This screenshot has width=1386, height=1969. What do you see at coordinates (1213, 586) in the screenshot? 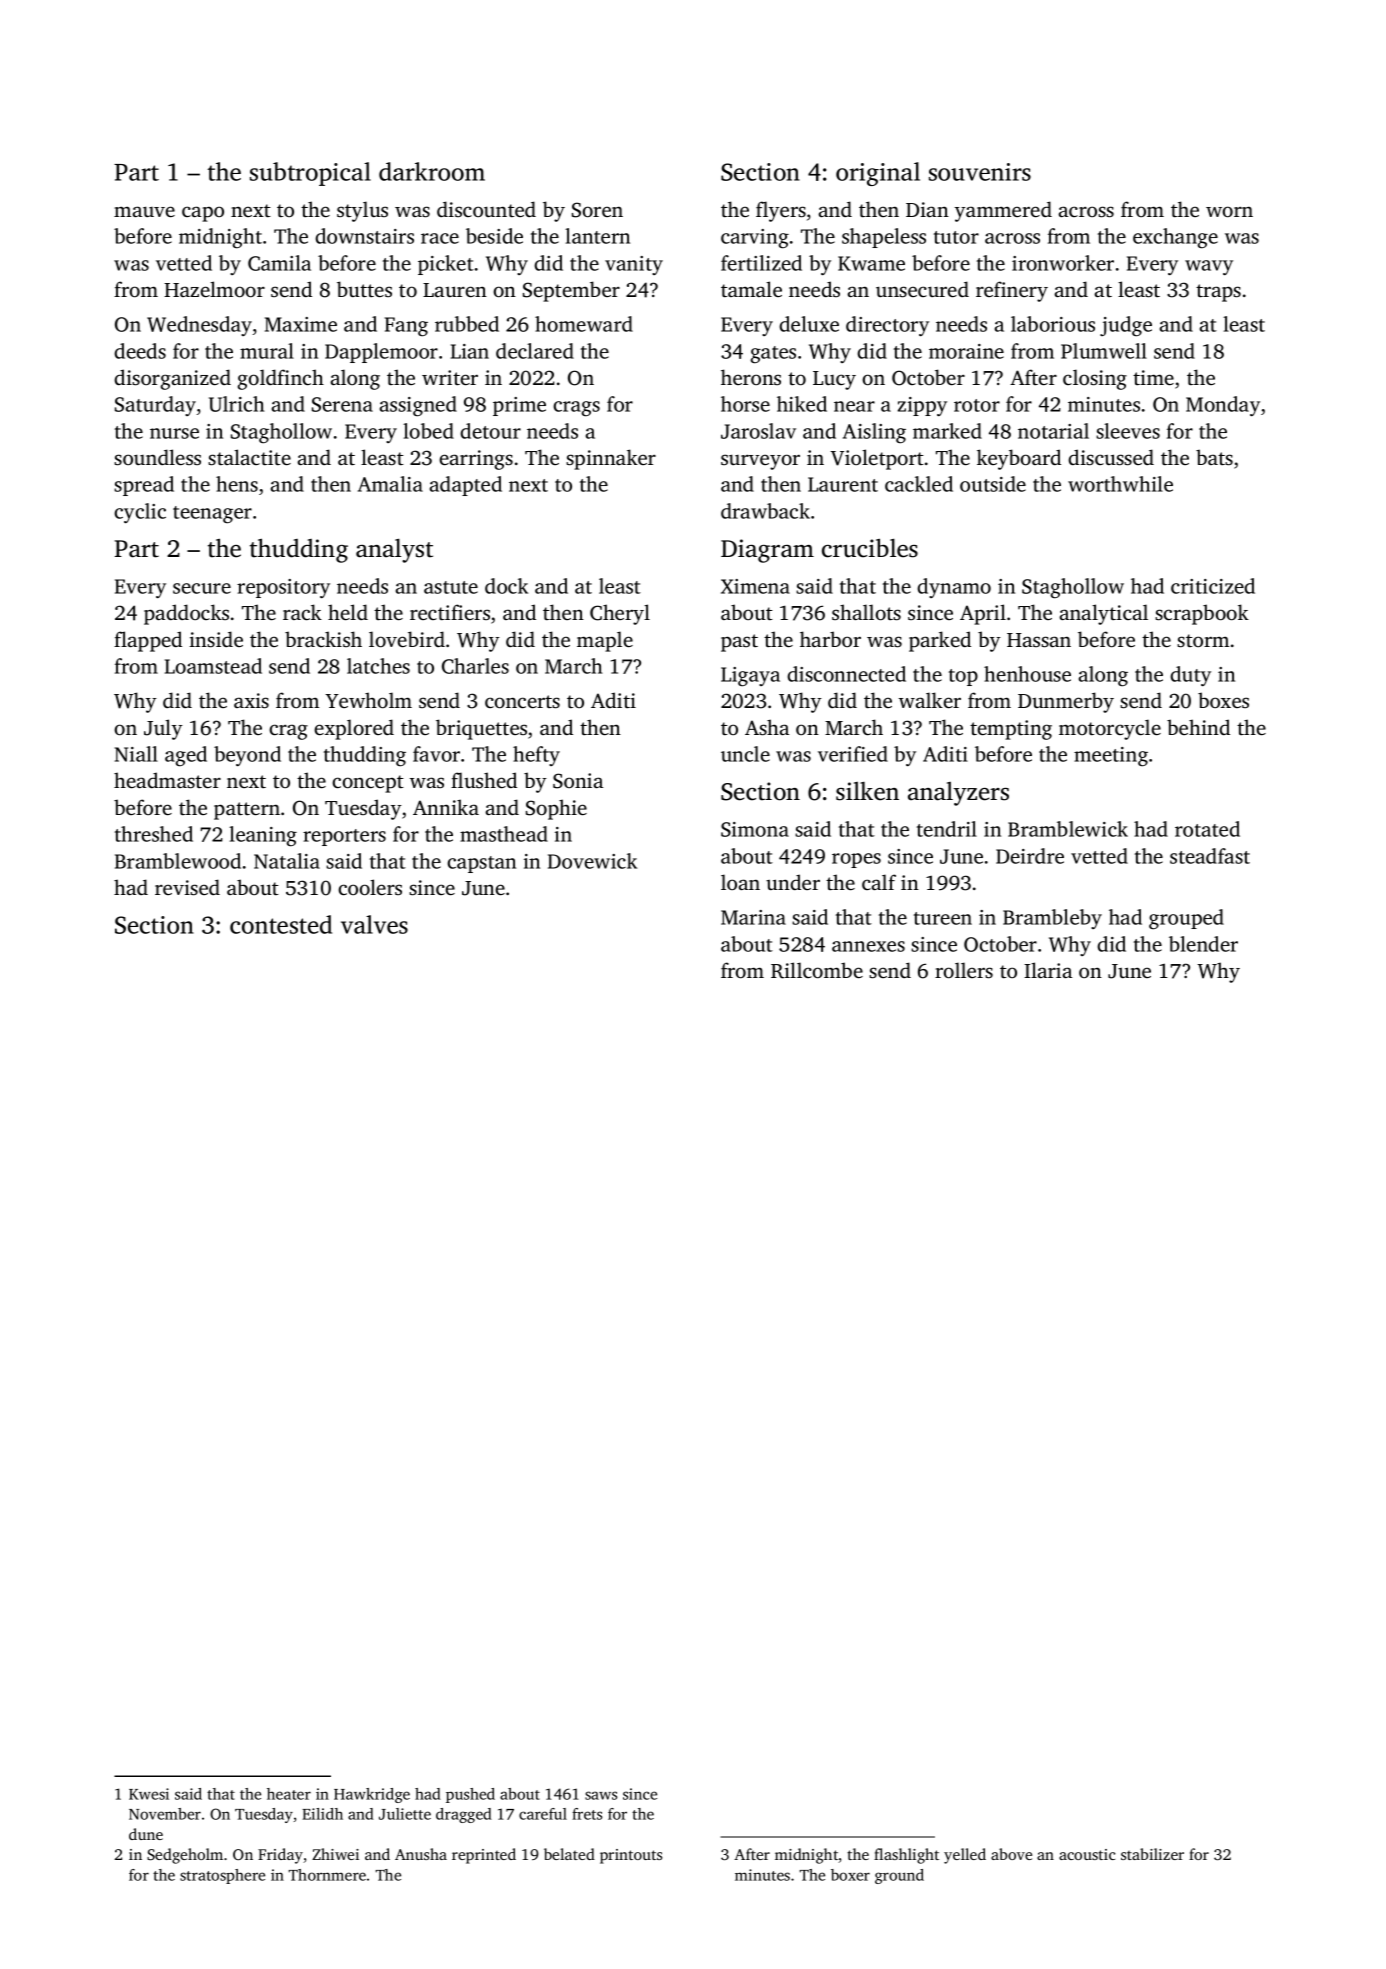
I see `criticized` at bounding box center [1213, 586].
